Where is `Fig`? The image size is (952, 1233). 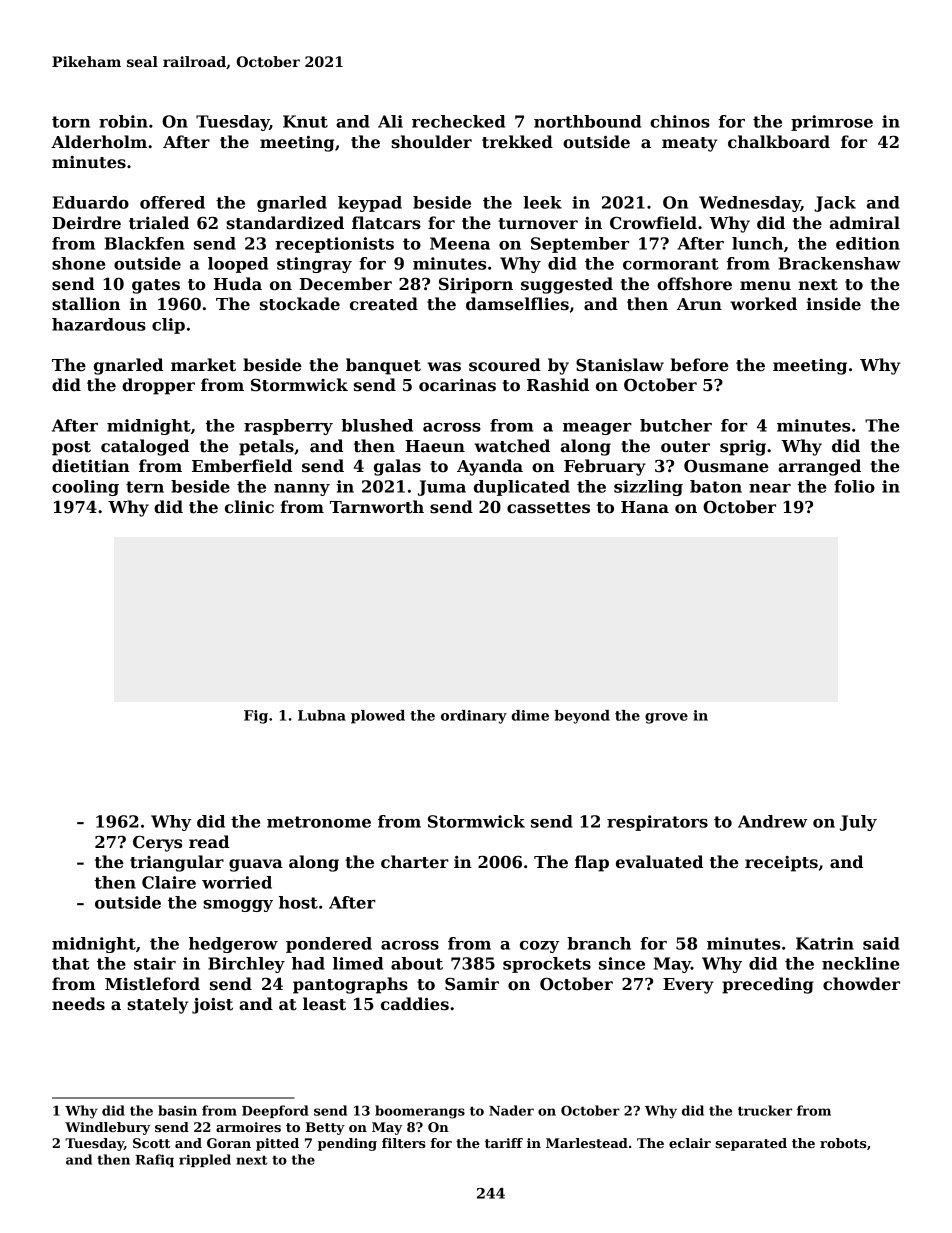 Fig is located at coordinates (256, 717).
